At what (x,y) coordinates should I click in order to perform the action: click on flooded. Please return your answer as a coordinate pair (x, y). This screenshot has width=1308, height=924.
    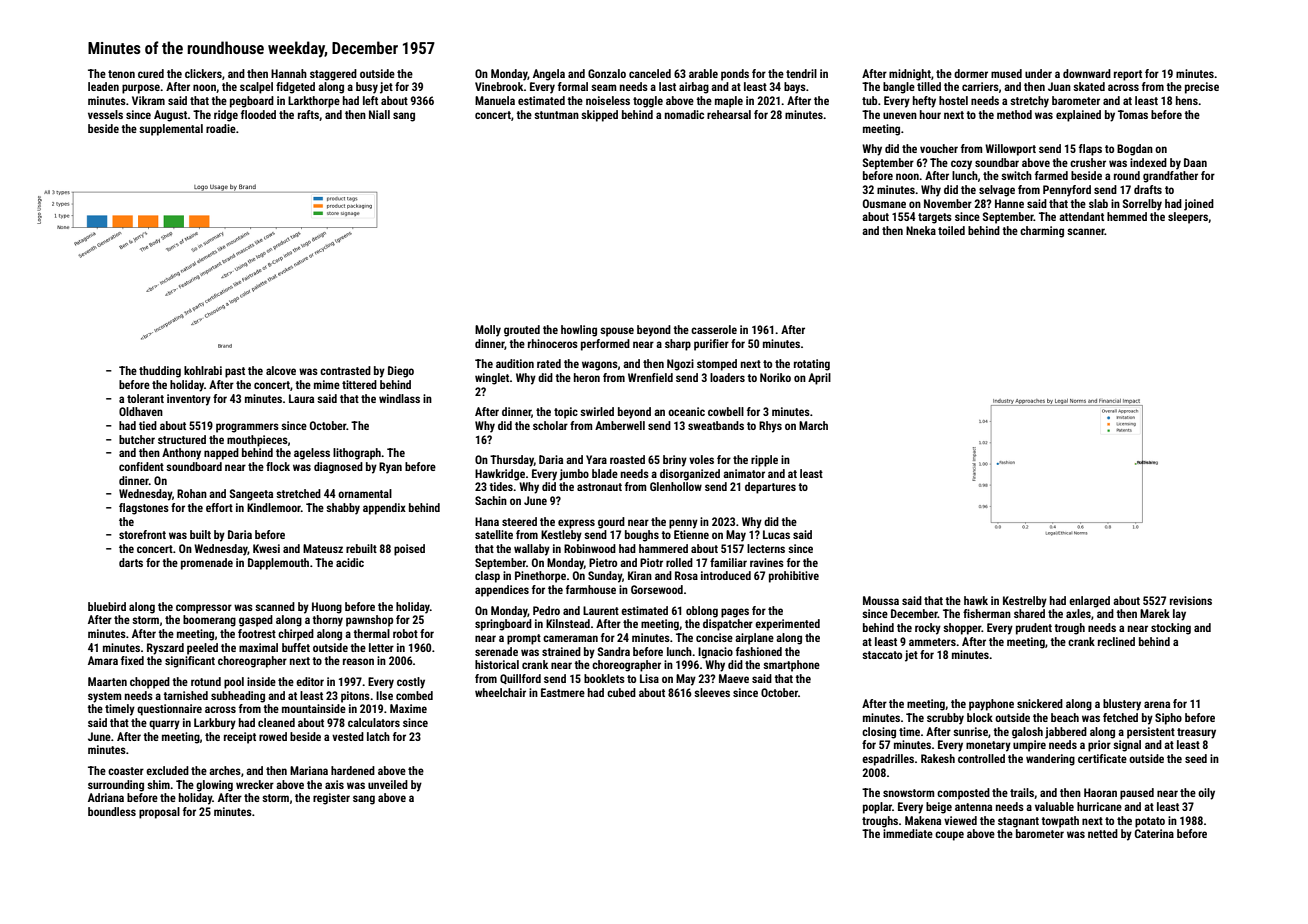
    Looking at the image, I should click on (258, 114).
